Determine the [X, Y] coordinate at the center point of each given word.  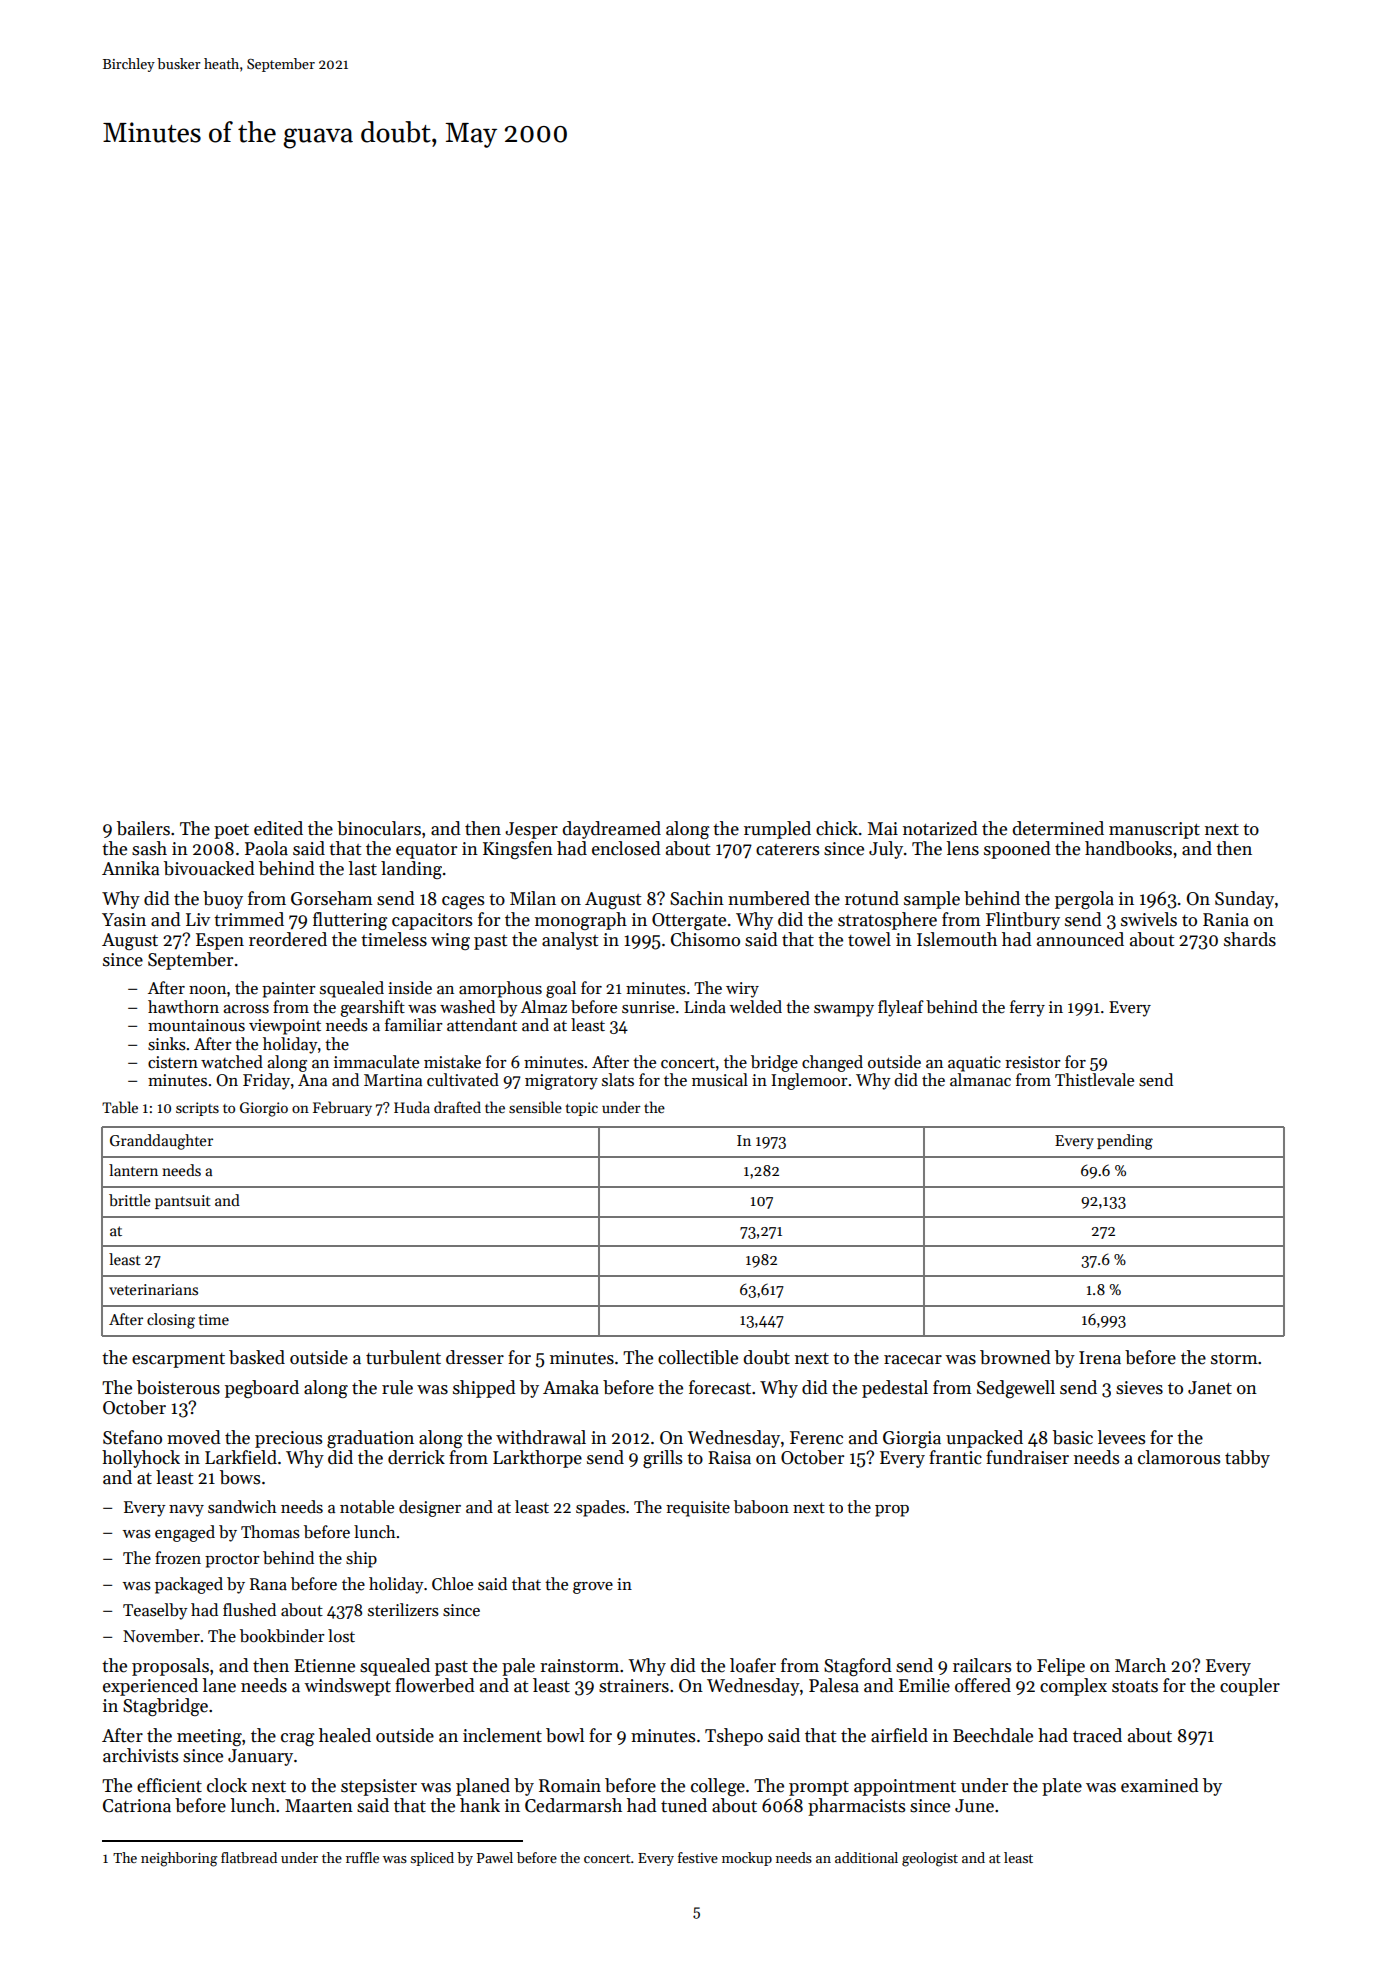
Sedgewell [1016, 1389]
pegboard [262, 1389]
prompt [819, 1788]
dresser [475, 1357]
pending [1125, 1142]
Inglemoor [809, 1081]
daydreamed [611, 830]
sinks [167, 1044]
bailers [143, 828]
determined [1058, 828]
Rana [268, 1584]
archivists [140, 1755]
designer [430, 1508]
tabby [1247, 1459]
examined [1160, 1785]
